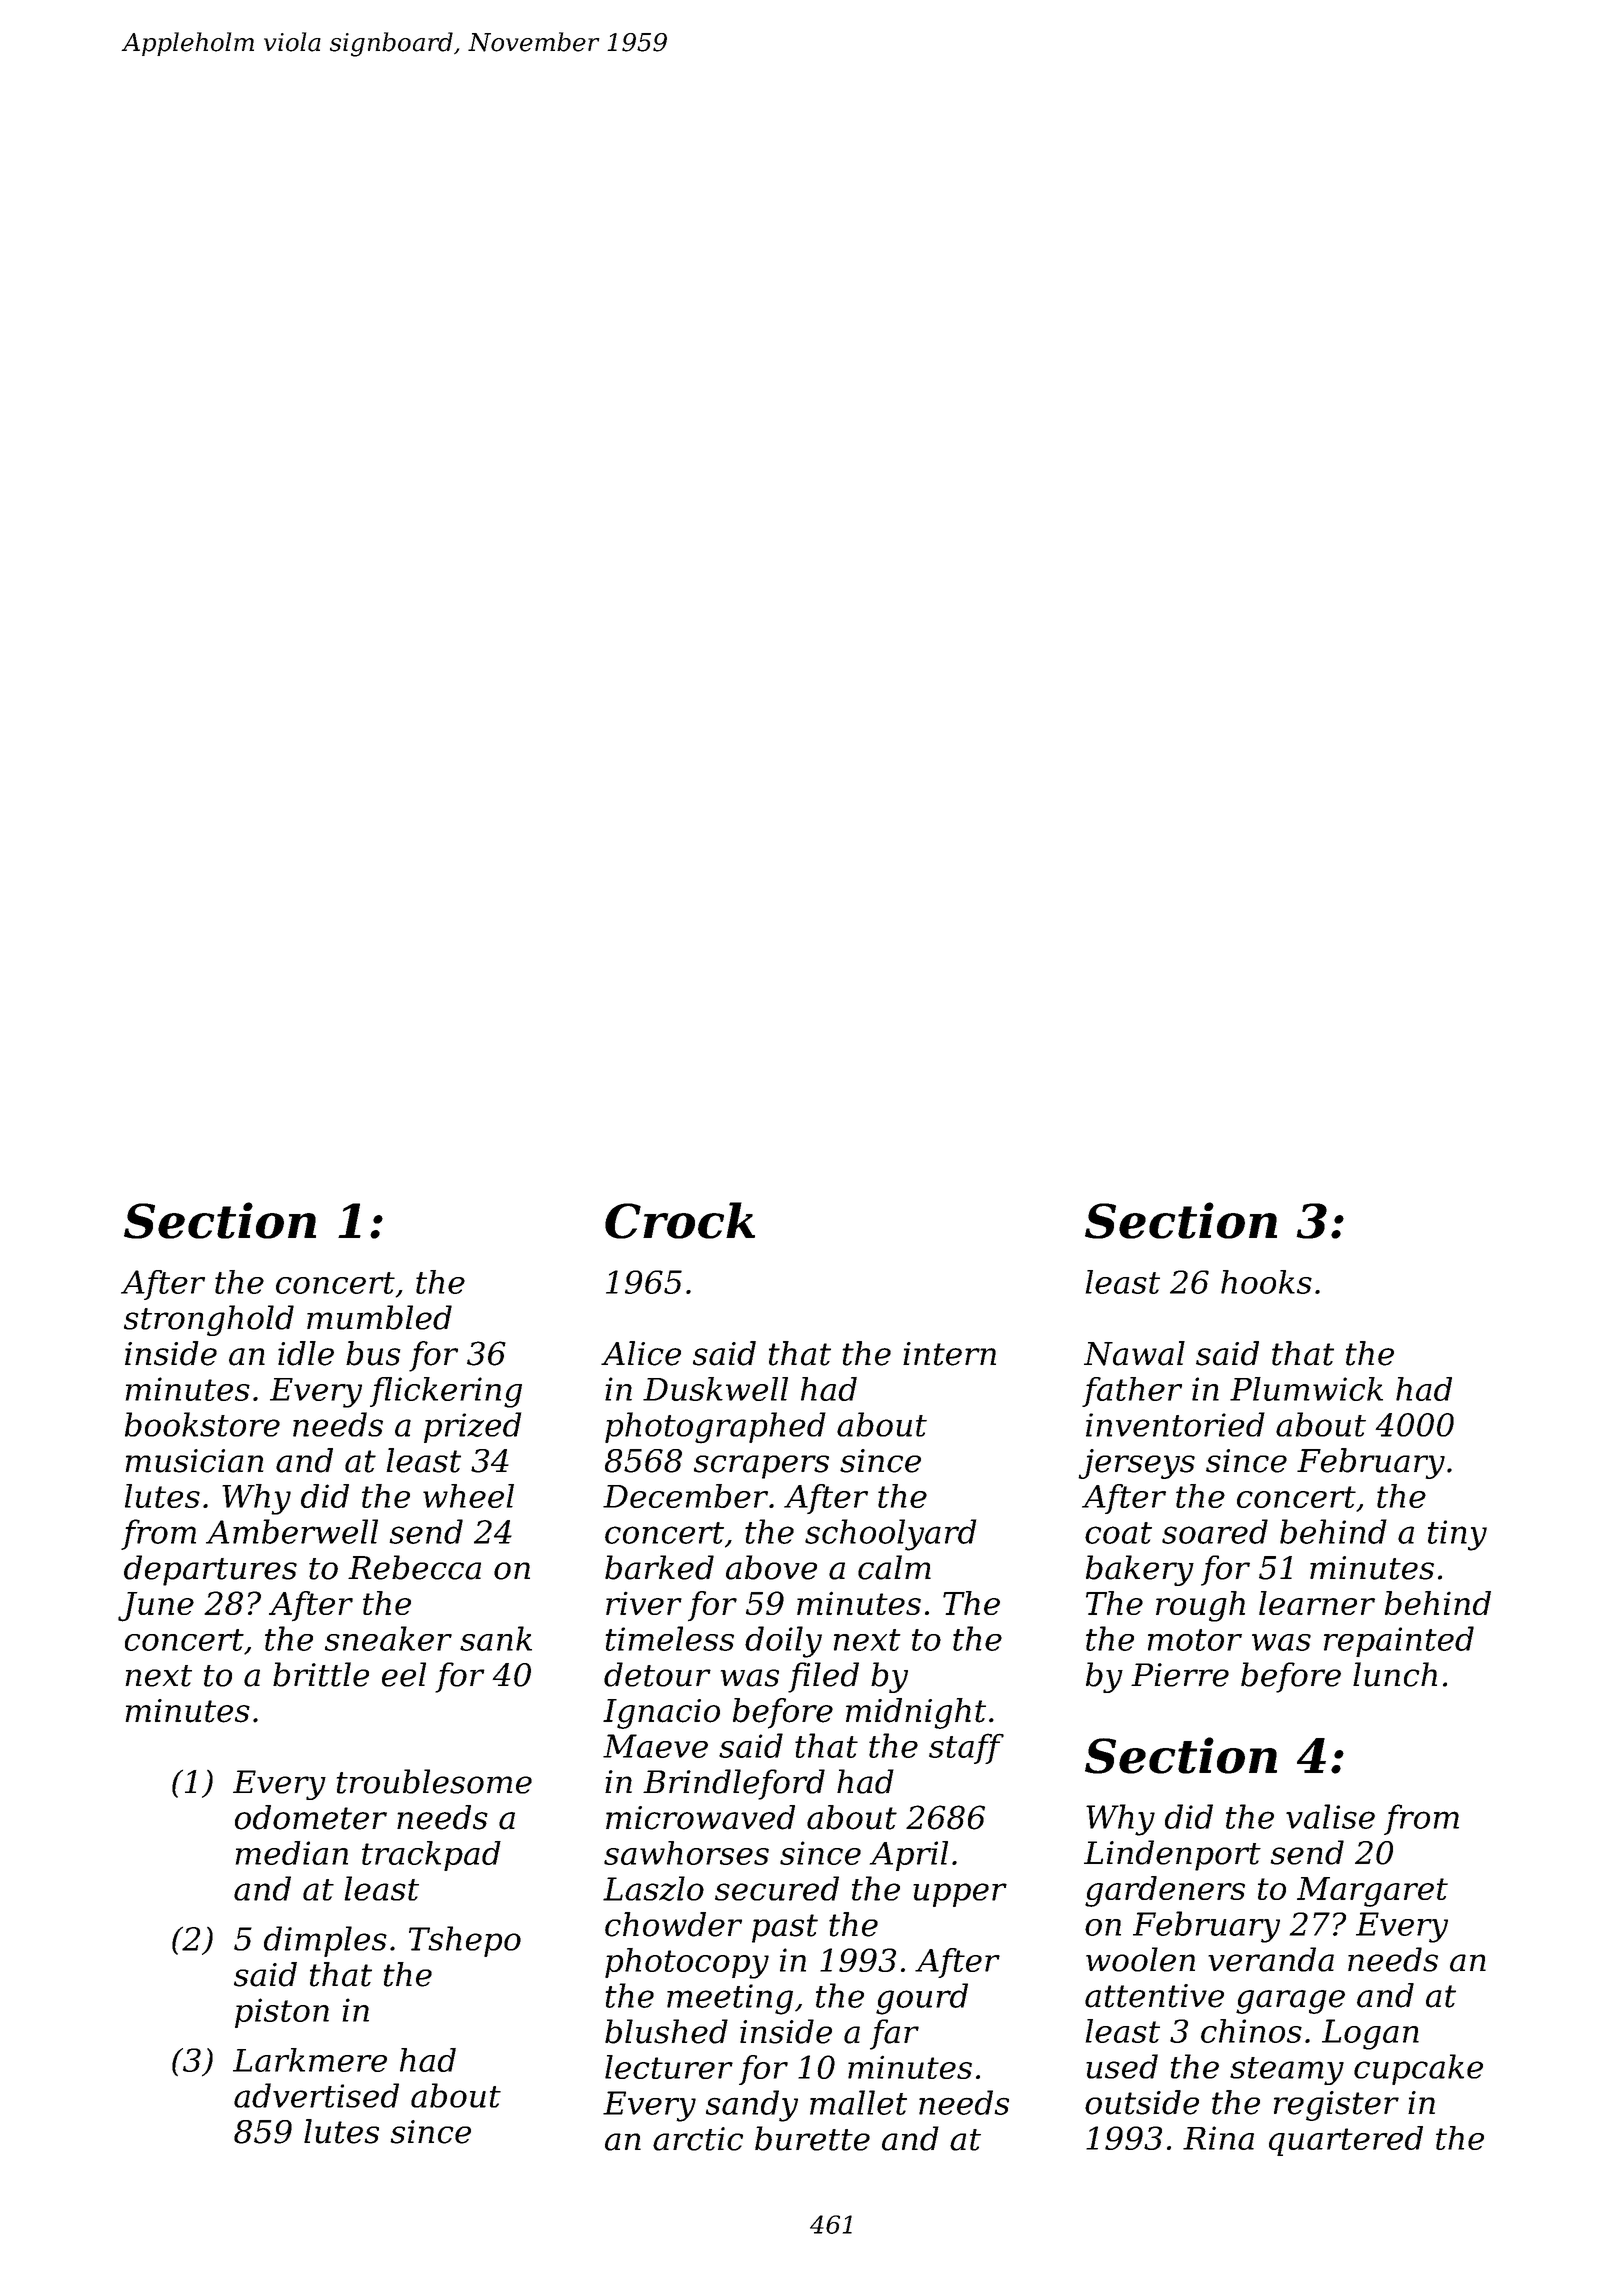 Image resolution: width=1620 pixels, height=2292 pixels. I want to click on Amberwell, so click(292, 1531).
